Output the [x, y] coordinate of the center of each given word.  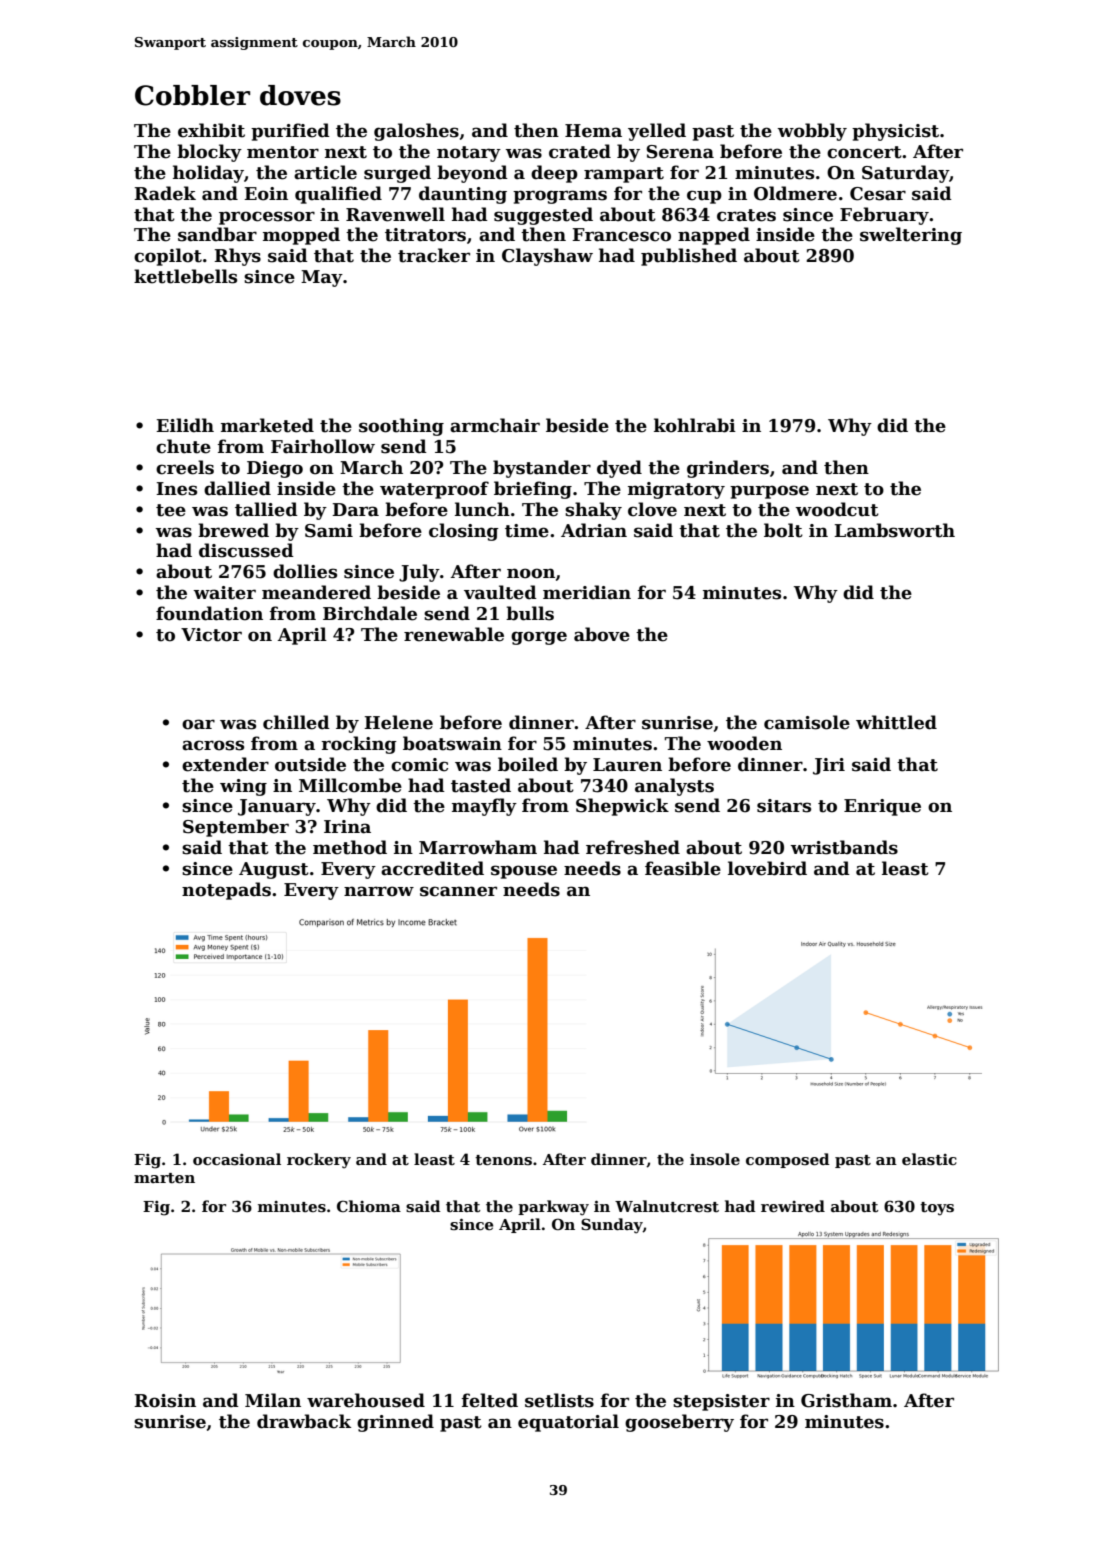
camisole [807, 722]
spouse [524, 872]
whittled [896, 722]
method [350, 847]
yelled [657, 132]
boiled [528, 764]
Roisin [165, 1401]
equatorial [568, 1423]
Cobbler [192, 95]
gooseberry [679, 1423]
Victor [211, 635]
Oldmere [795, 193]
